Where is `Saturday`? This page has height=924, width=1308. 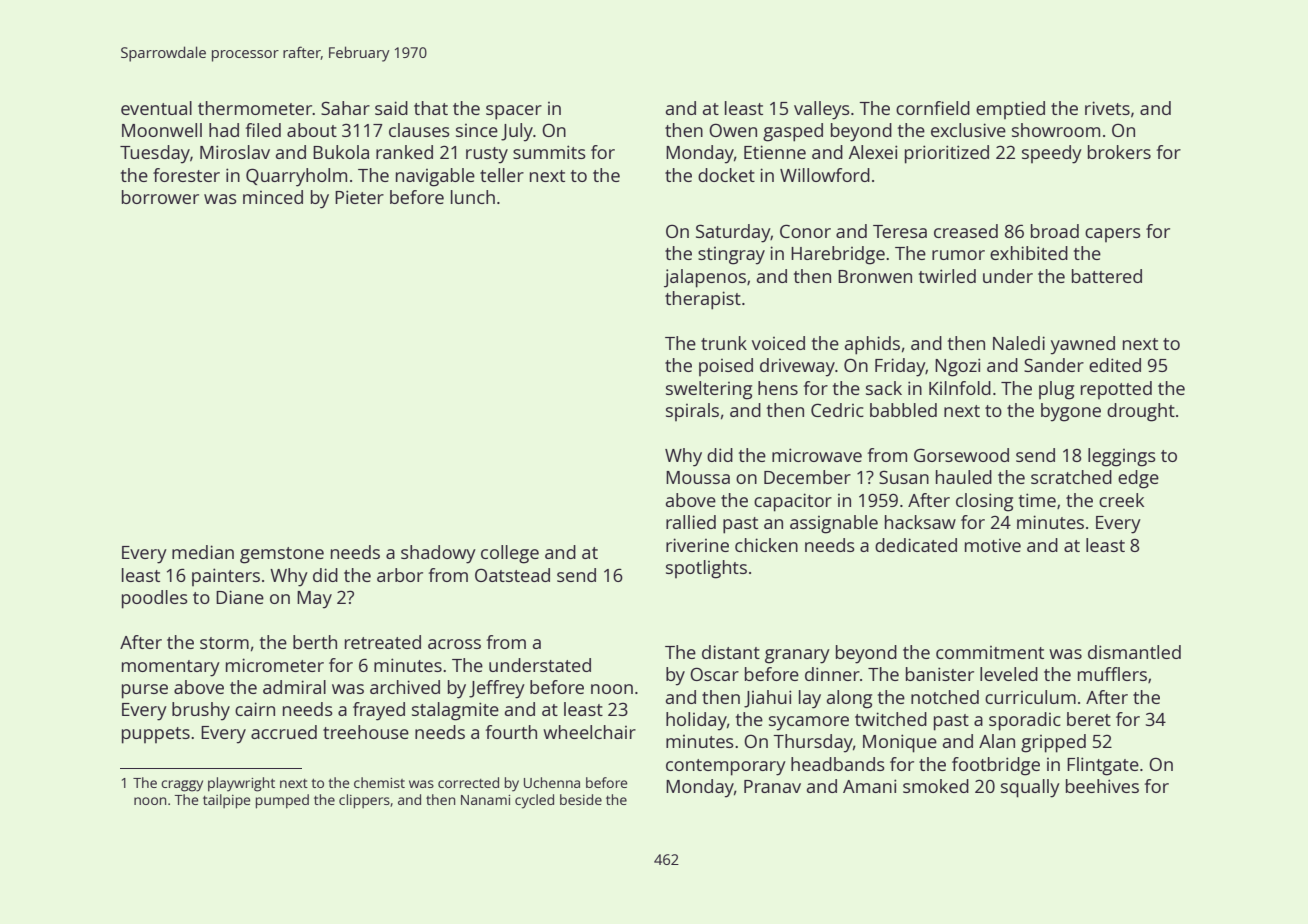
Saturday is located at coordinates (733, 233).
